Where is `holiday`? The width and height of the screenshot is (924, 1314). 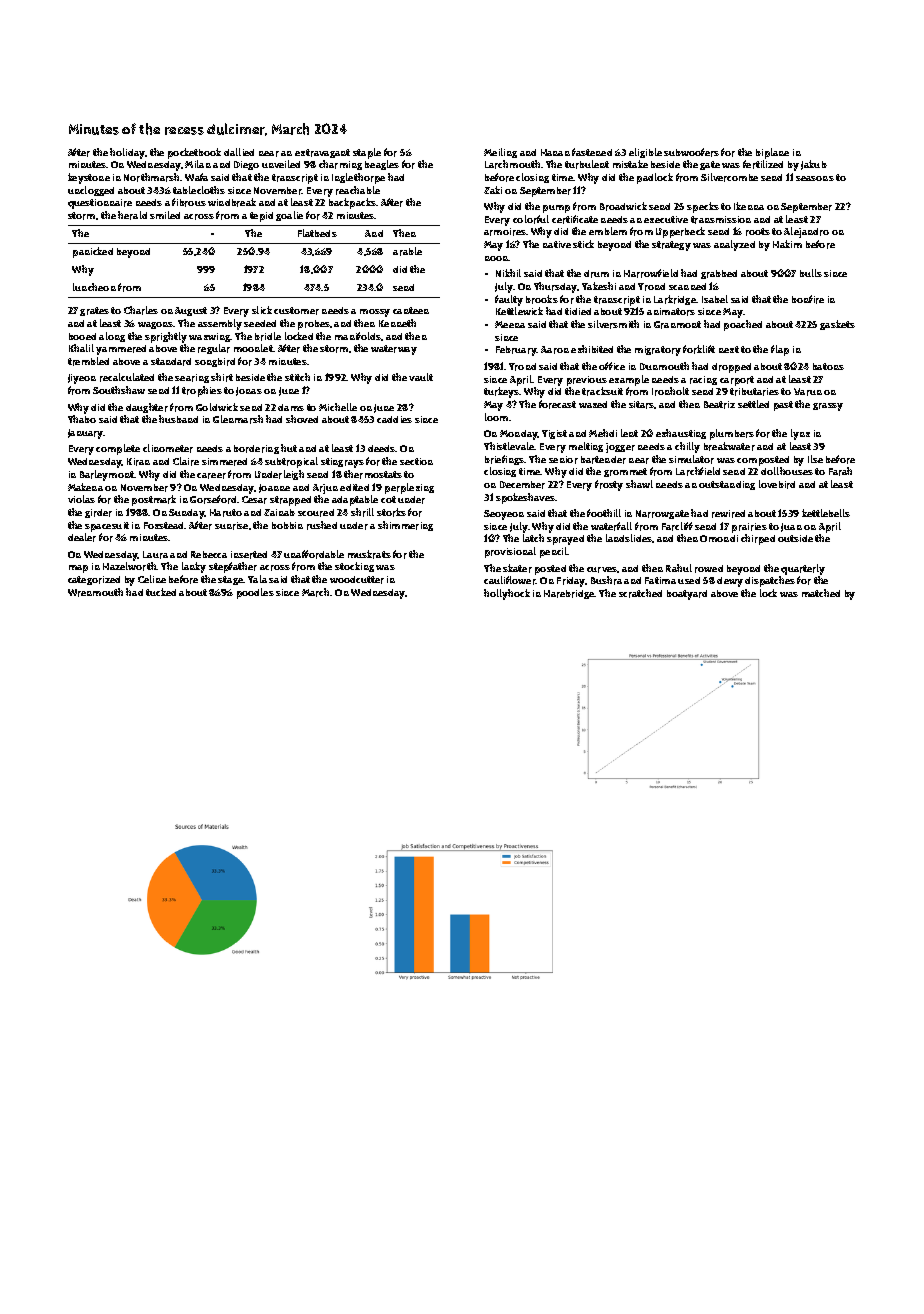
holiday is located at coordinates (128, 153).
